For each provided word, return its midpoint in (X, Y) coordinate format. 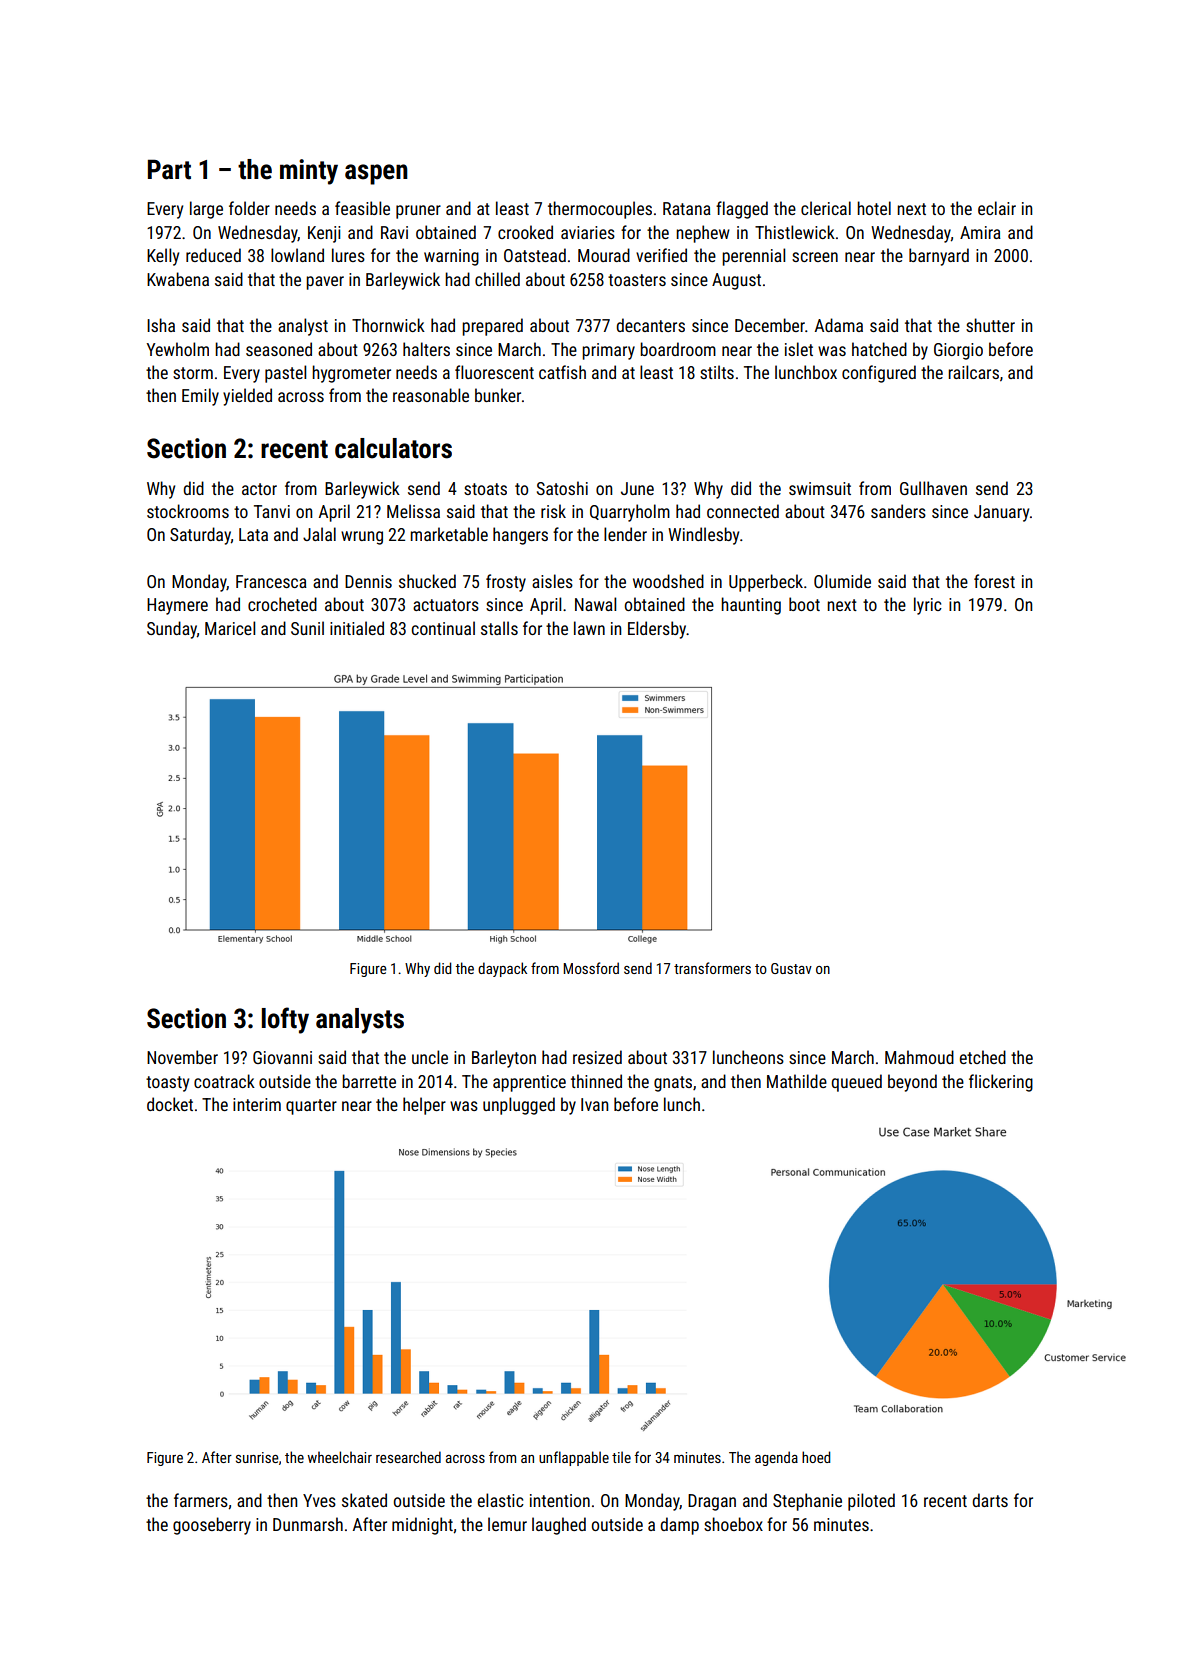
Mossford (591, 968)
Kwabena (178, 279)
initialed (357, 628)
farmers (201, 1500)
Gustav (791, 968)
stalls (499, 628)
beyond (912, 1083)
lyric (928, 606)
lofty (285, 1020)
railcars (973, 372)
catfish (562, 372)
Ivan (594, 1104)
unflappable (574, 1458)
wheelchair (340, 1457)
